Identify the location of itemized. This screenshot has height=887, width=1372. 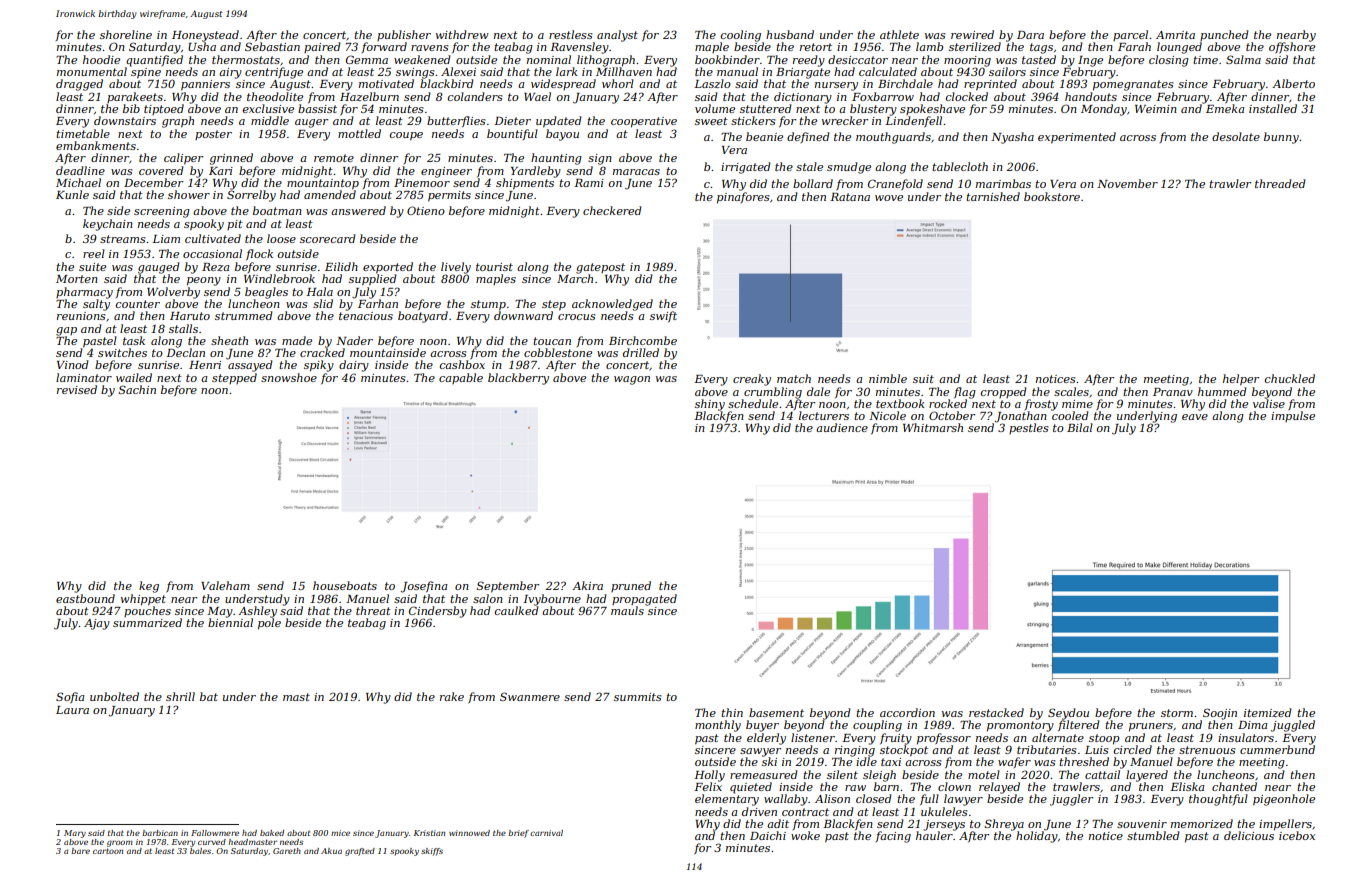
(1268, 712).
